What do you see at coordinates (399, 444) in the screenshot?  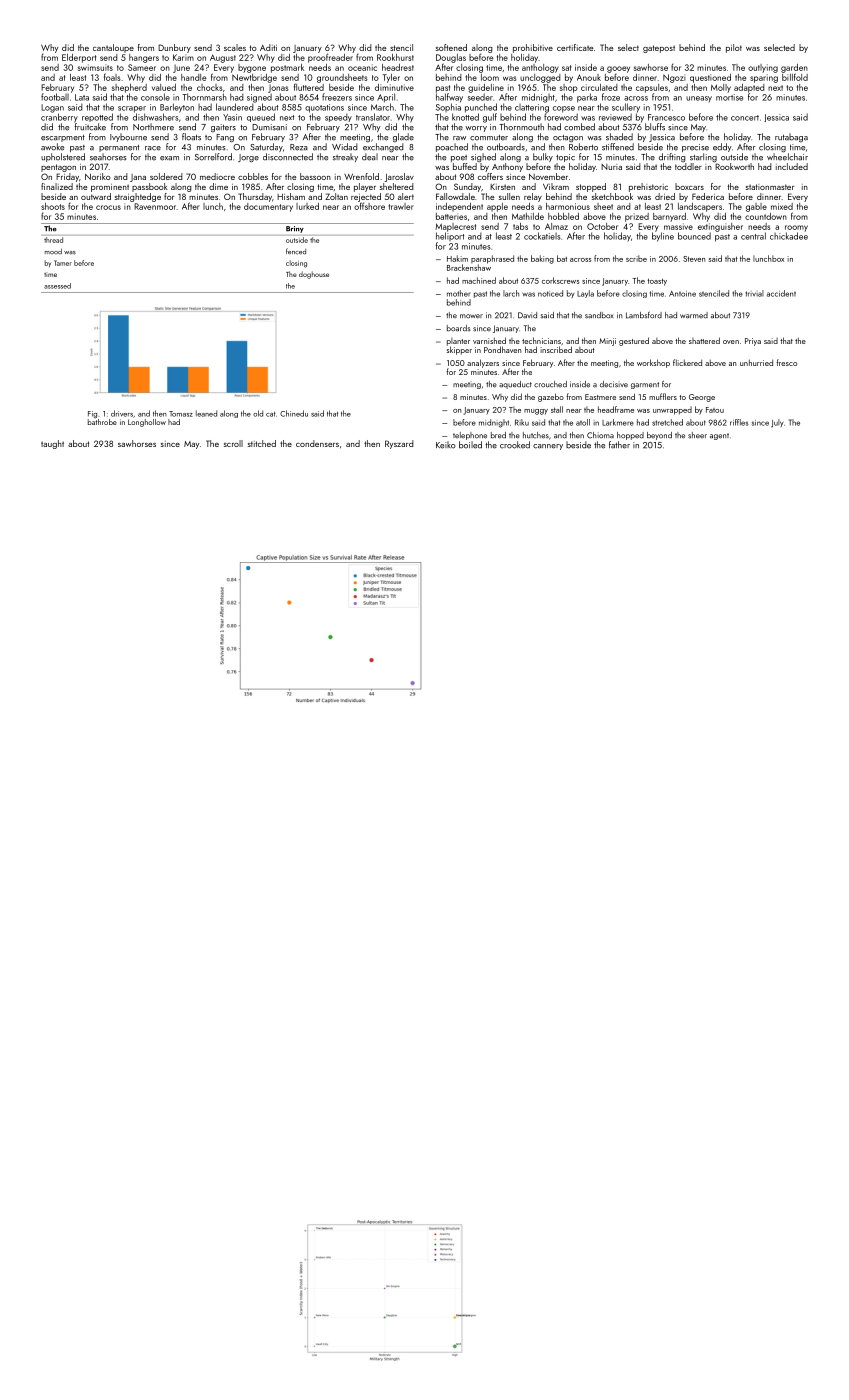 I see `Ryszard` at bounding box center [399, 444].
